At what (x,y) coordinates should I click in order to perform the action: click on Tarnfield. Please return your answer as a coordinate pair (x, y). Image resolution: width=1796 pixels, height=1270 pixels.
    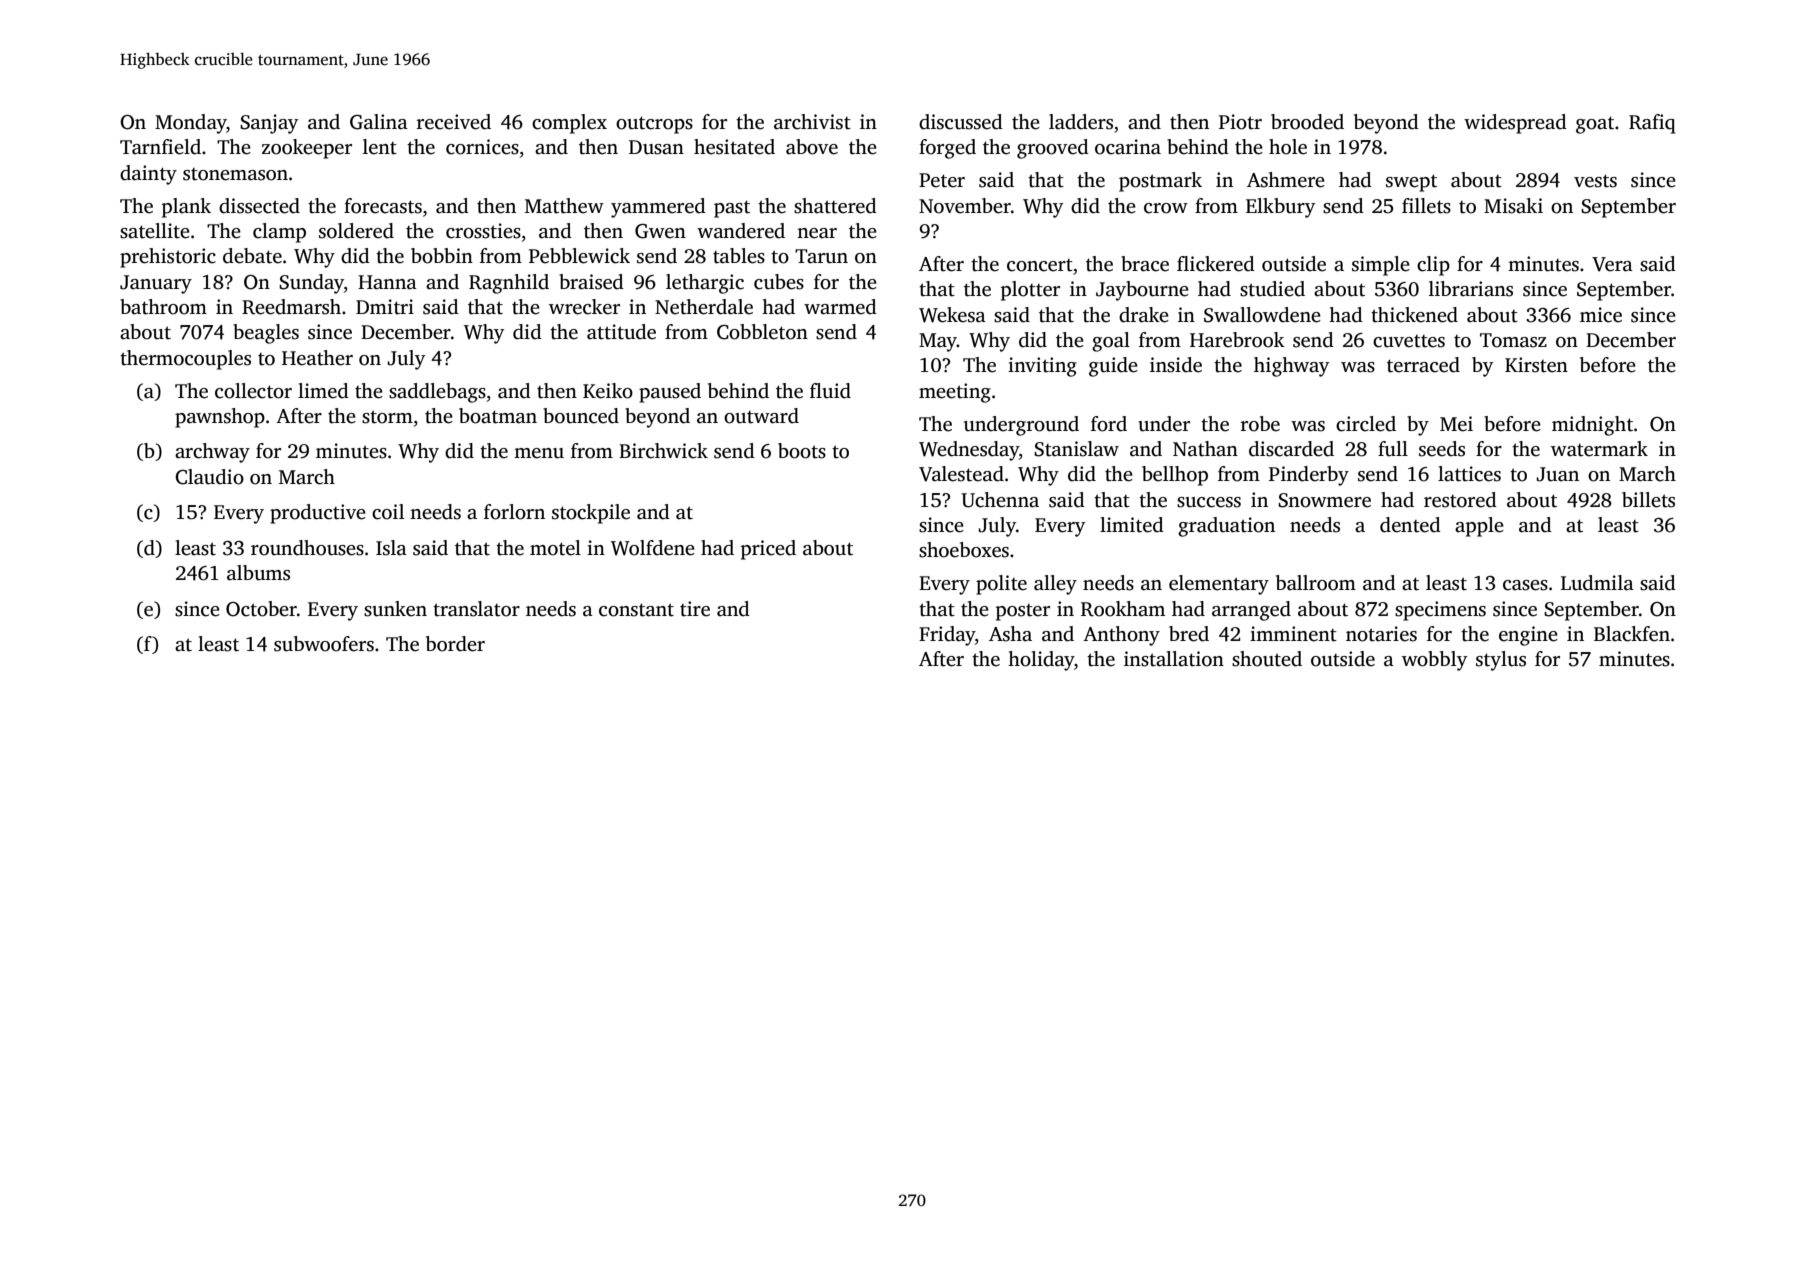
    Looking at the image, I should click on (160, 147).
